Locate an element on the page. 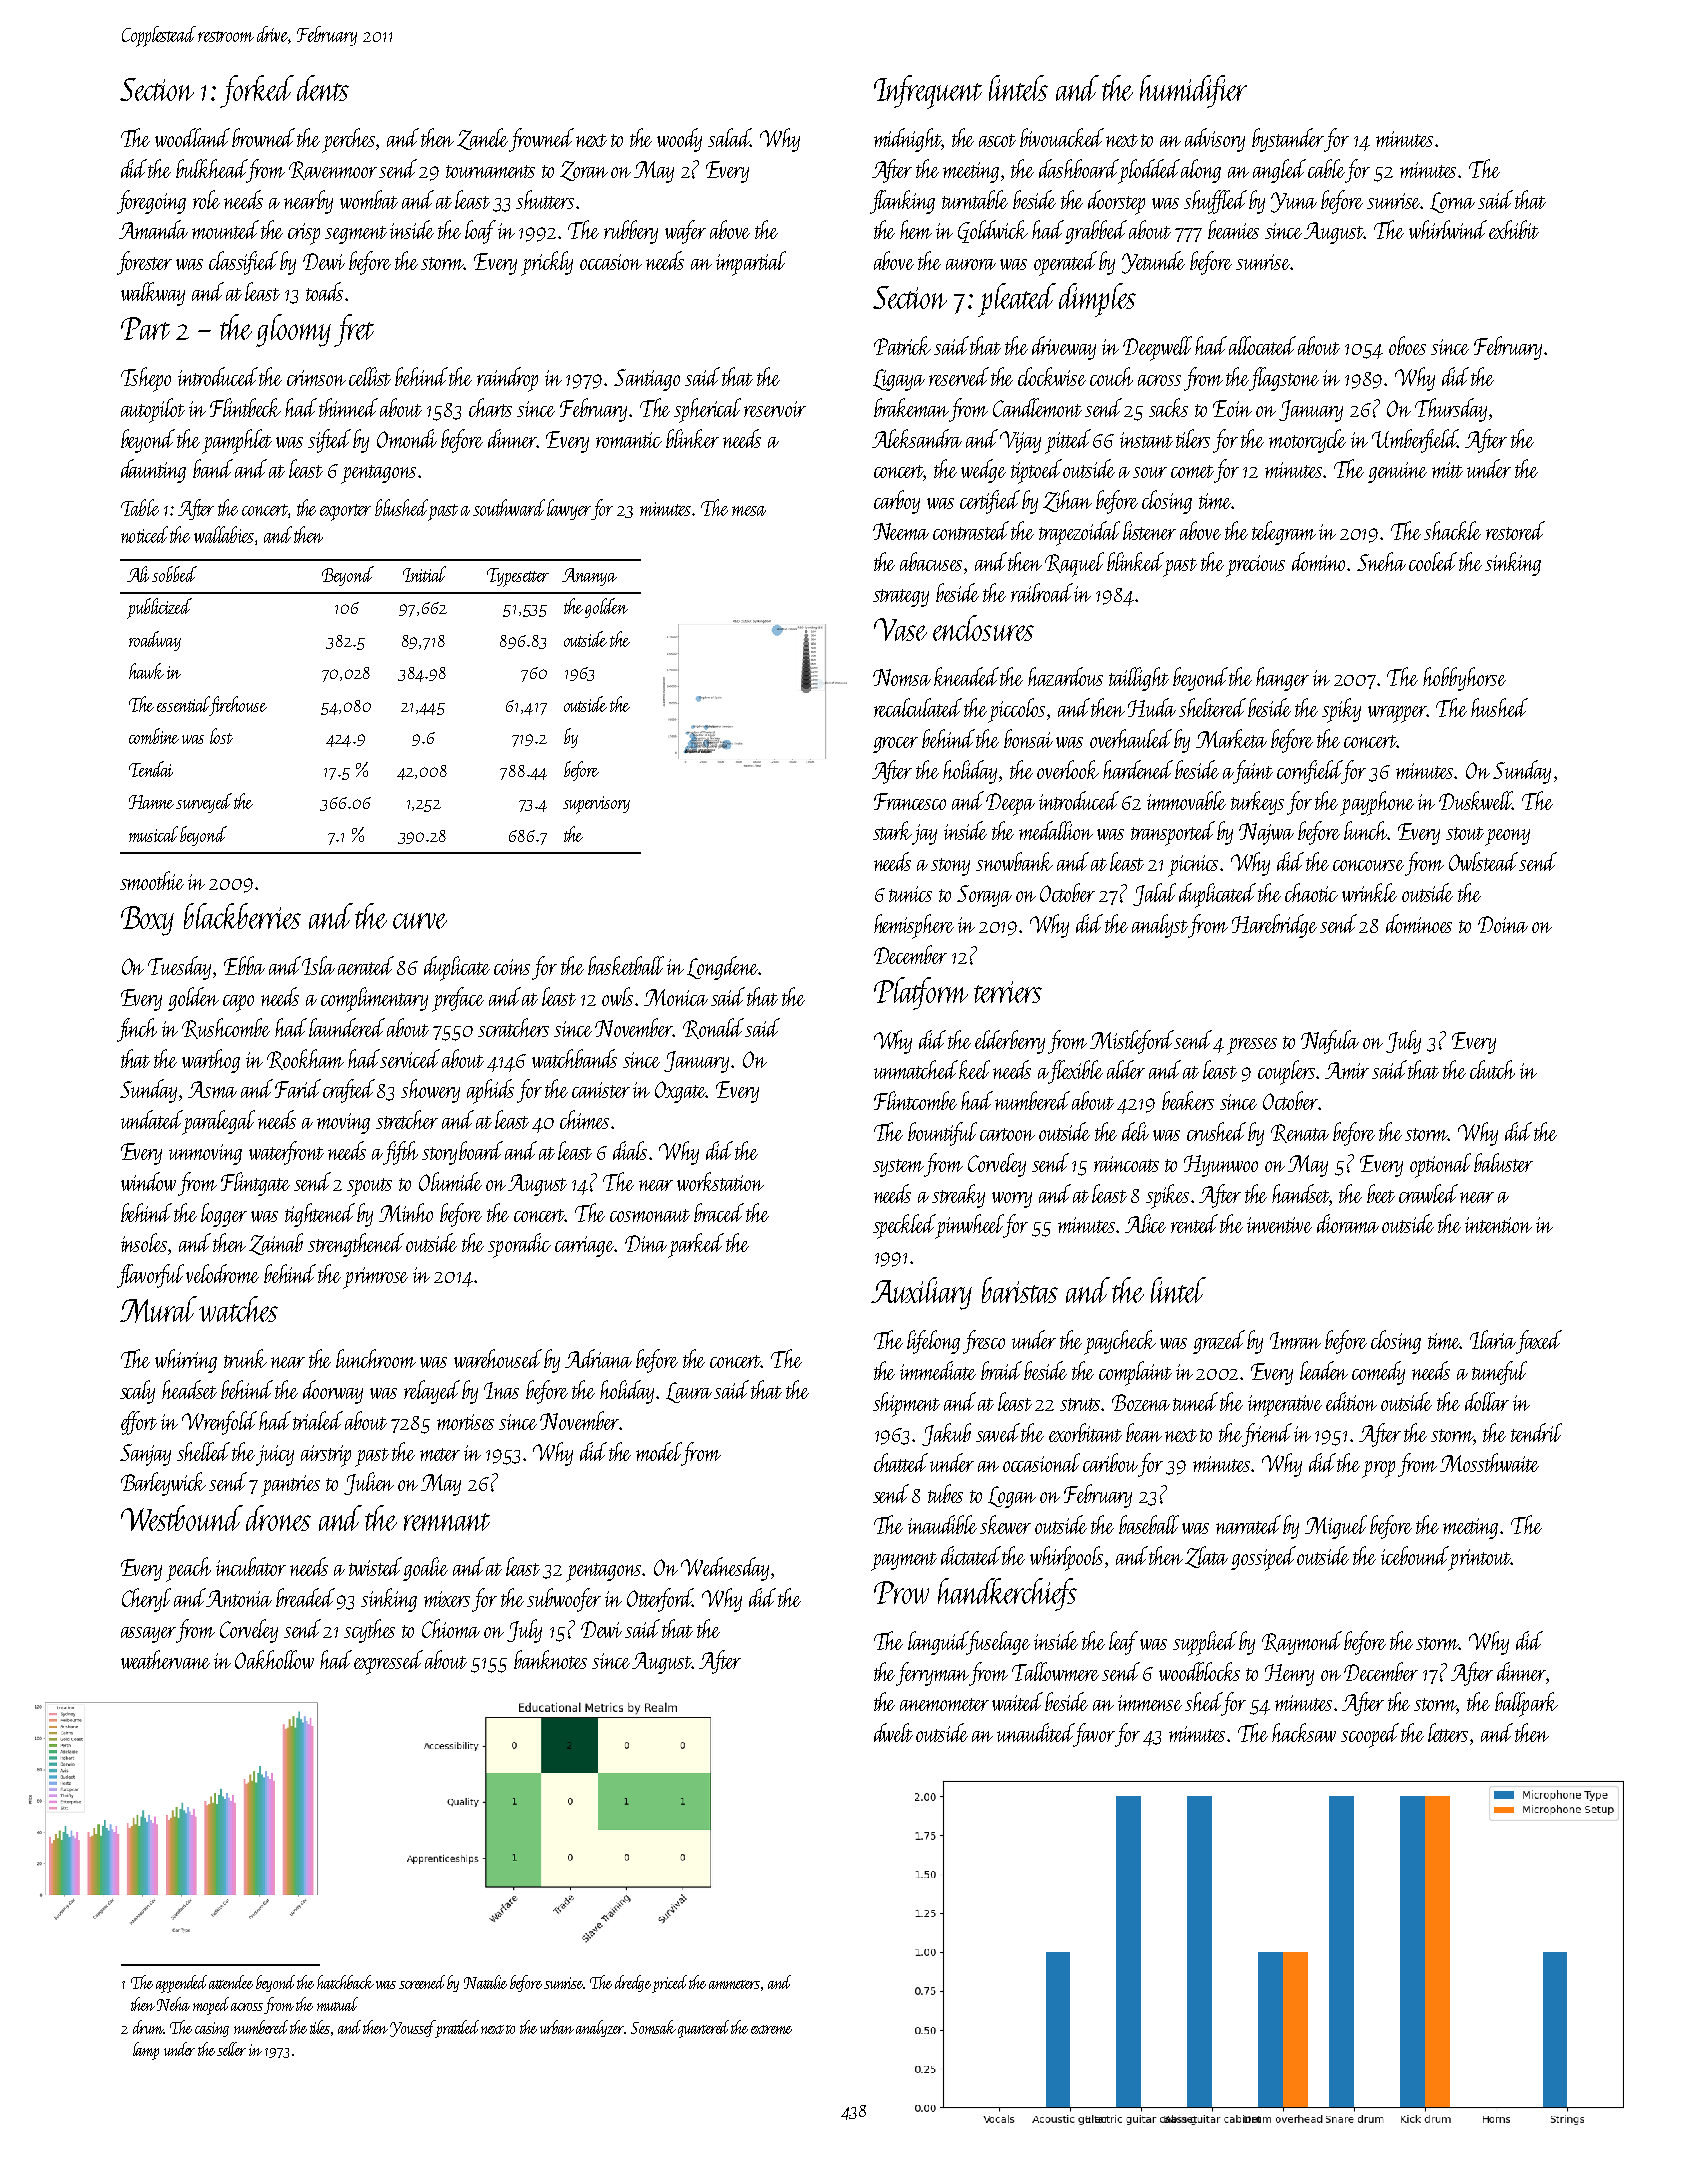 The image size is (1683, 2178). dents is located at coordinates (323, 88).
